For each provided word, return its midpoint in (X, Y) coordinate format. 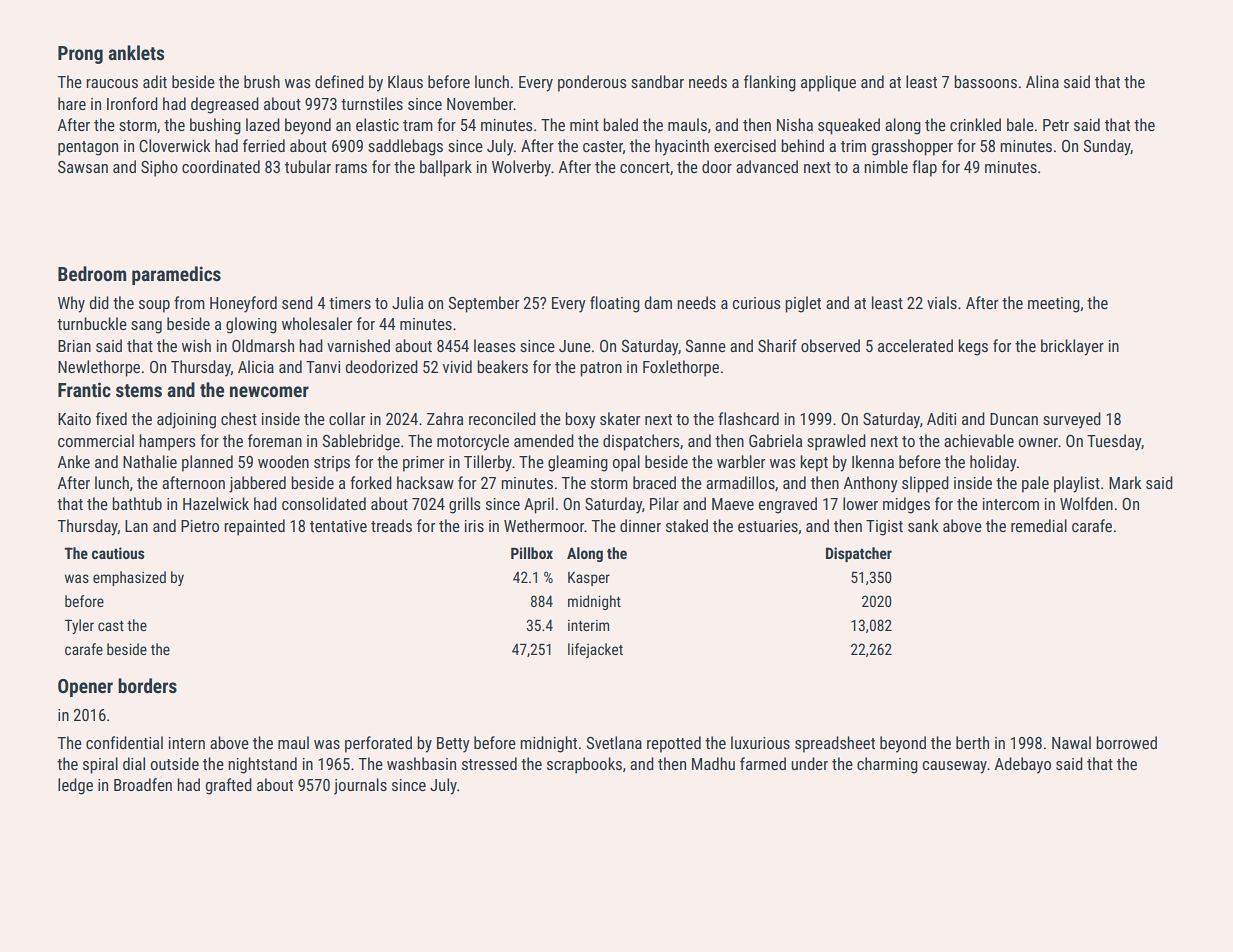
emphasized (129, 578)
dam (658, 302)
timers (350, 303)
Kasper (589, 579)
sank (923, 525)
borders (147, 685)
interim (588, 625)
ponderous (592, 83)
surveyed (1072, 420)
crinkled (975, 124)
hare (72, 103)
